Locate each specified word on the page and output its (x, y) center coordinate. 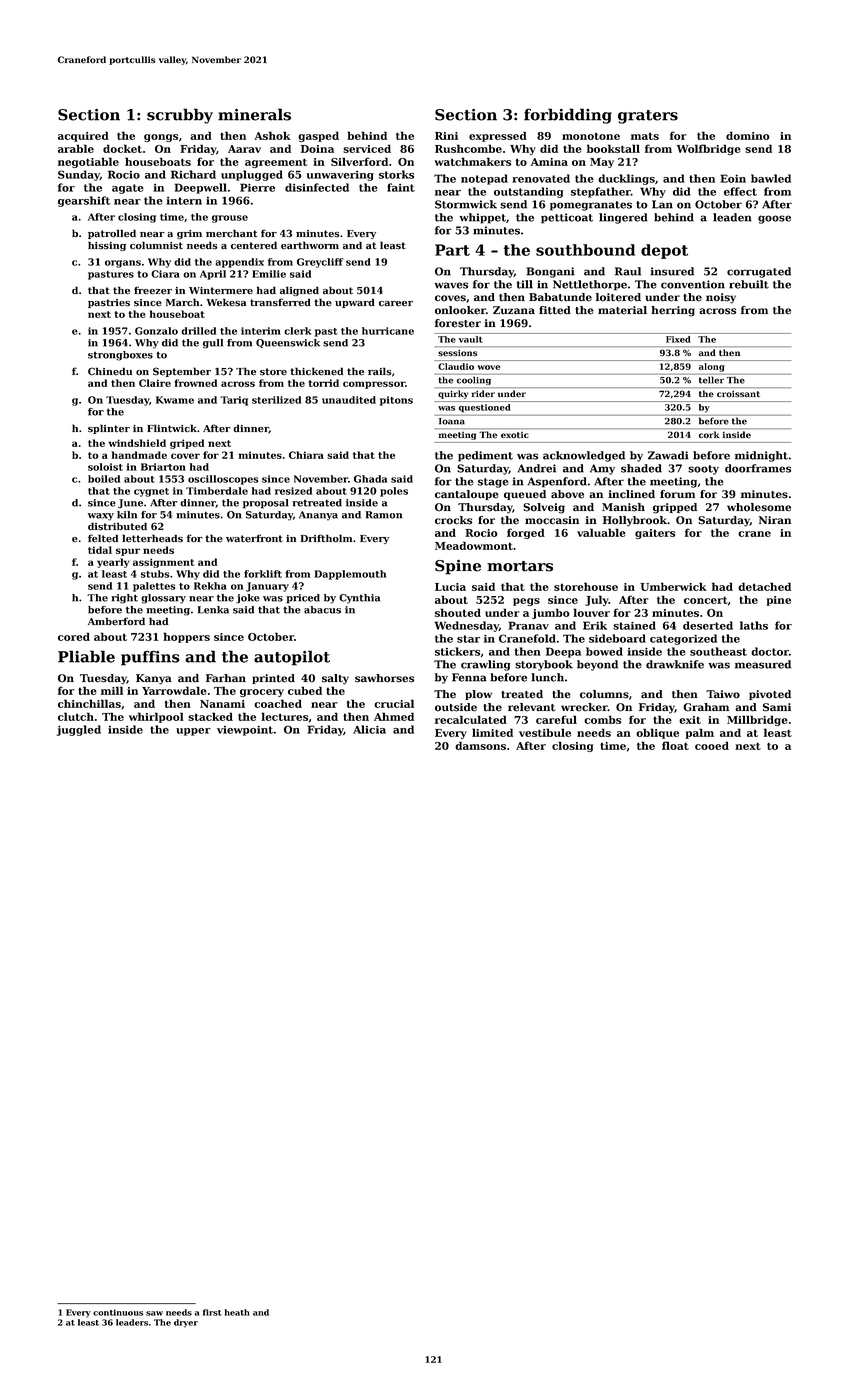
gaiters (655, 534)
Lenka (213, 610)
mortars (520, 566)
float (675, 745)
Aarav (244, 149)
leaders (132, 1322)
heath (237, 1312)
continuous (118, 1312)
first (212, 1312)
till (525, 284)
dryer (186, 1323)
